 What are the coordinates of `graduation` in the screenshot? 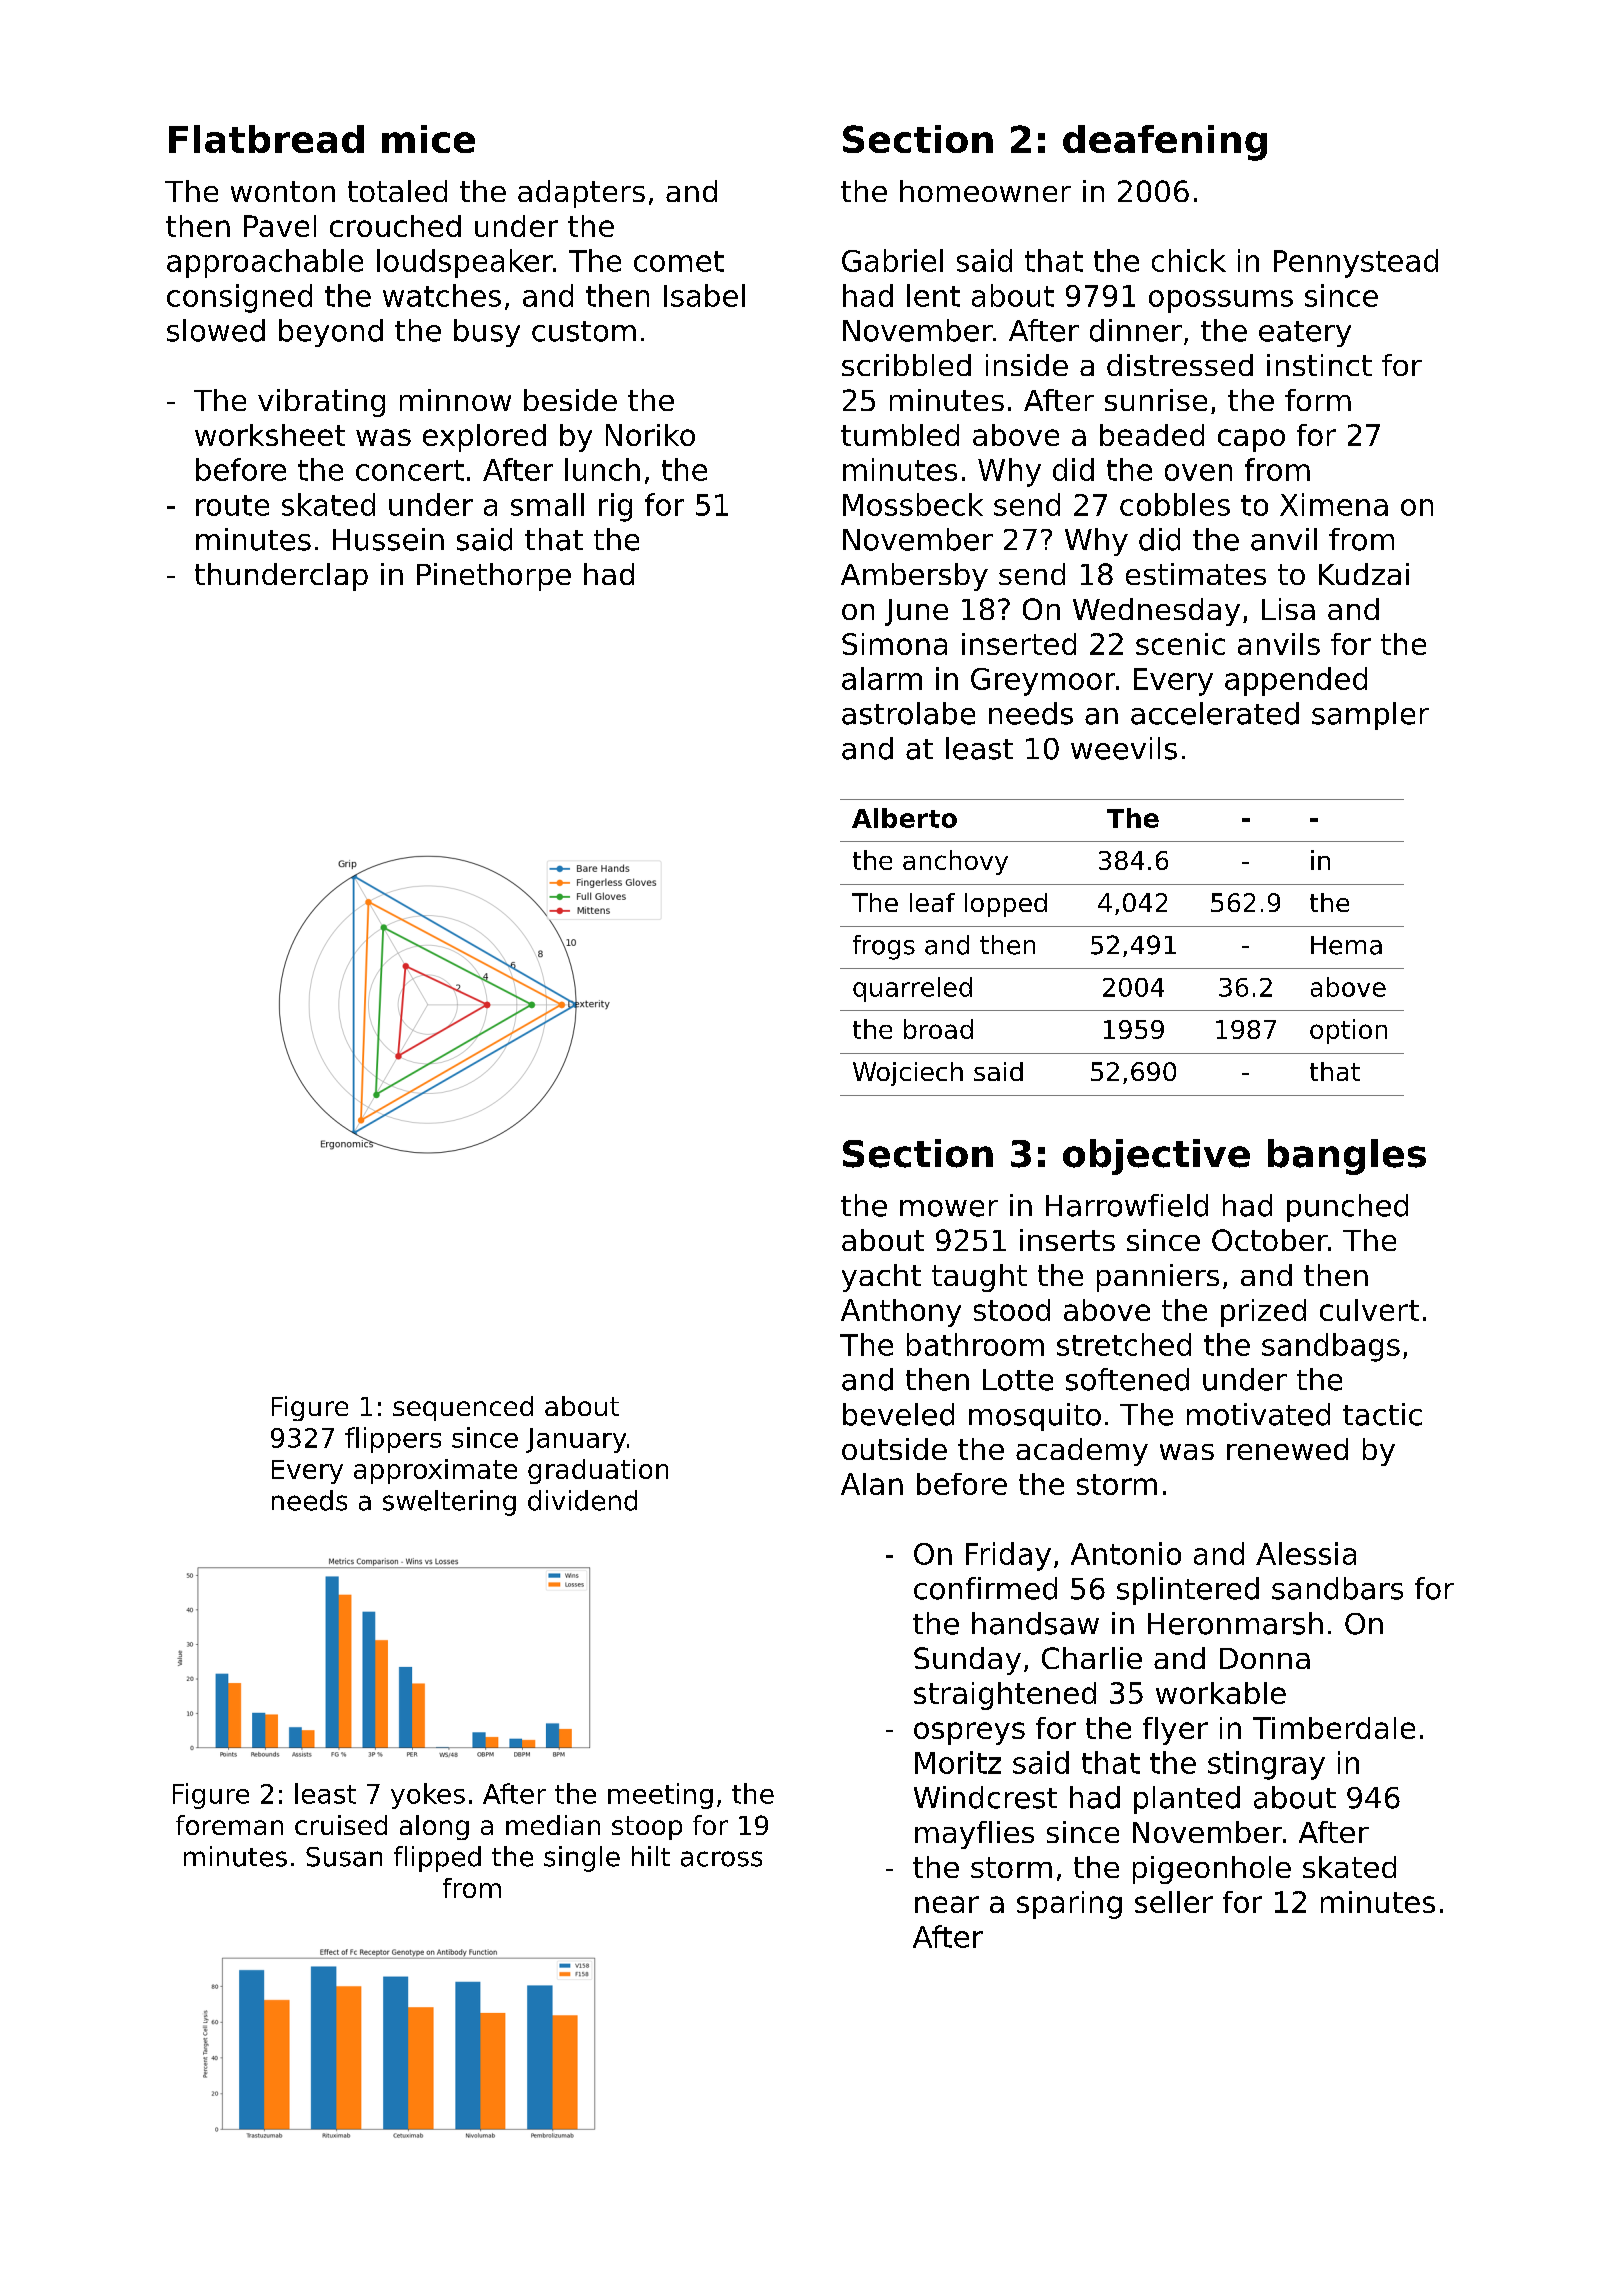 It's located at (598, 1471).
